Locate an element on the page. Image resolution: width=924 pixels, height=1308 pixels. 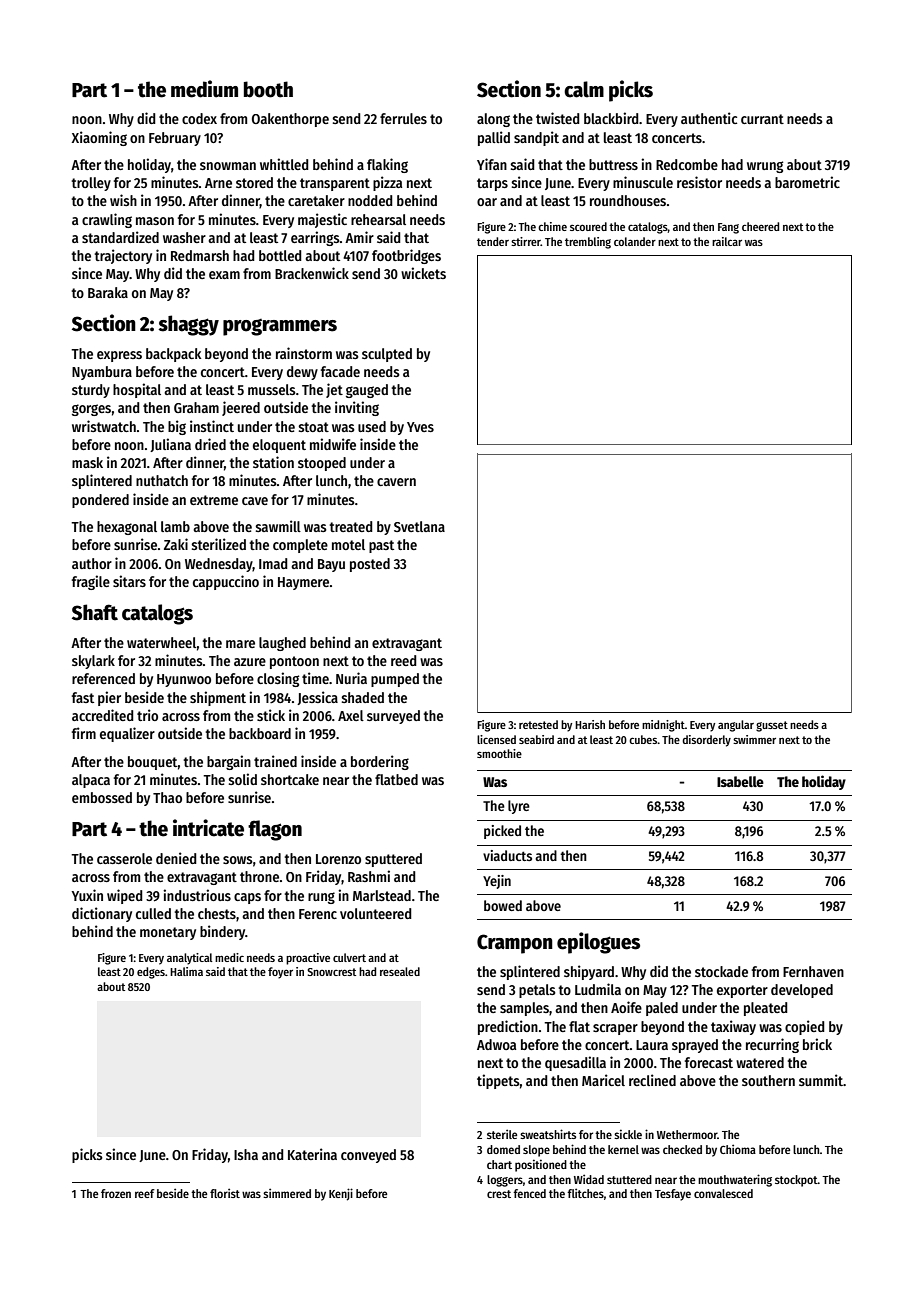
chests is located at coordinates (217, 913).
